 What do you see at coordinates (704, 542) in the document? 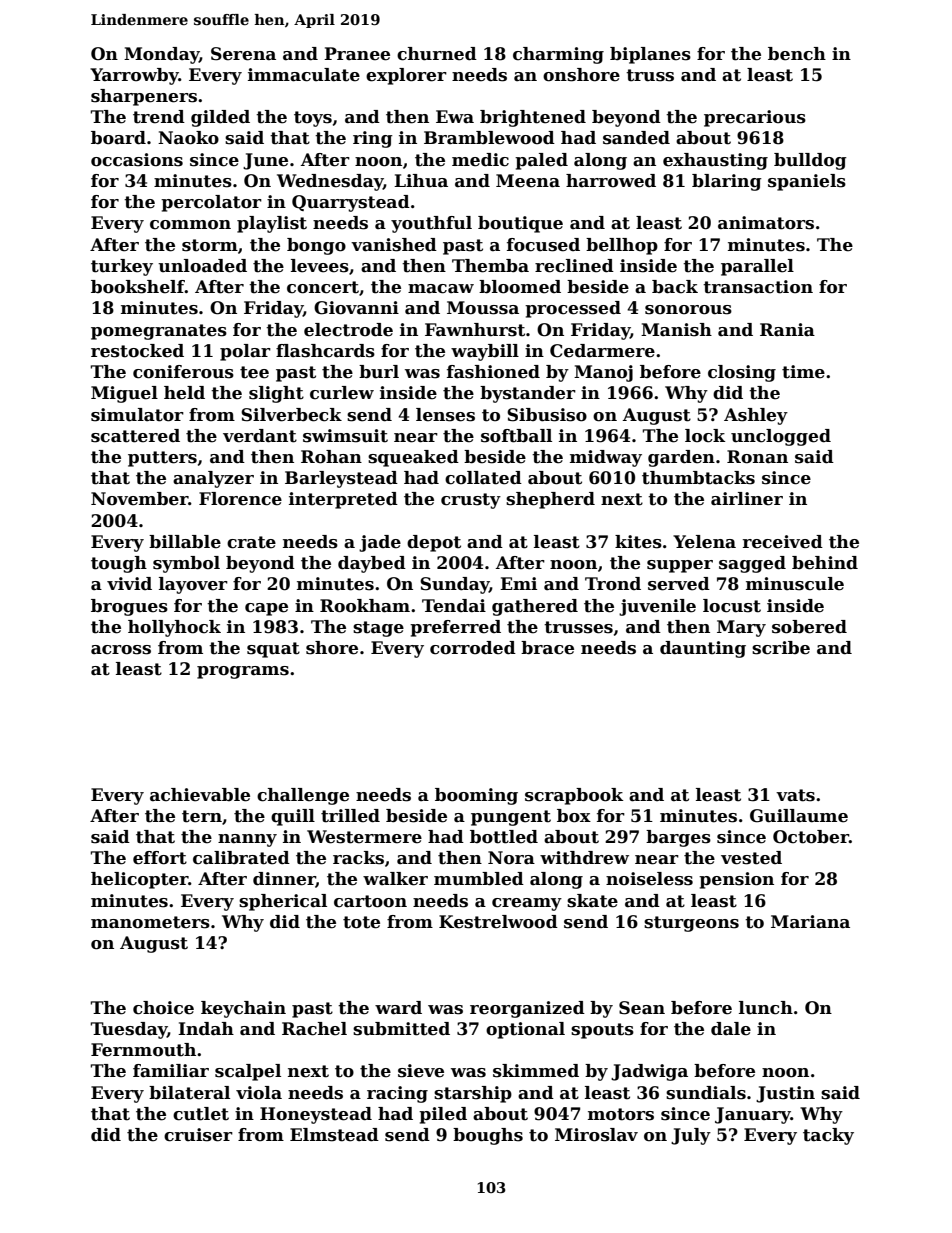
I see `Yelena` at bounding box center [704, 542].
